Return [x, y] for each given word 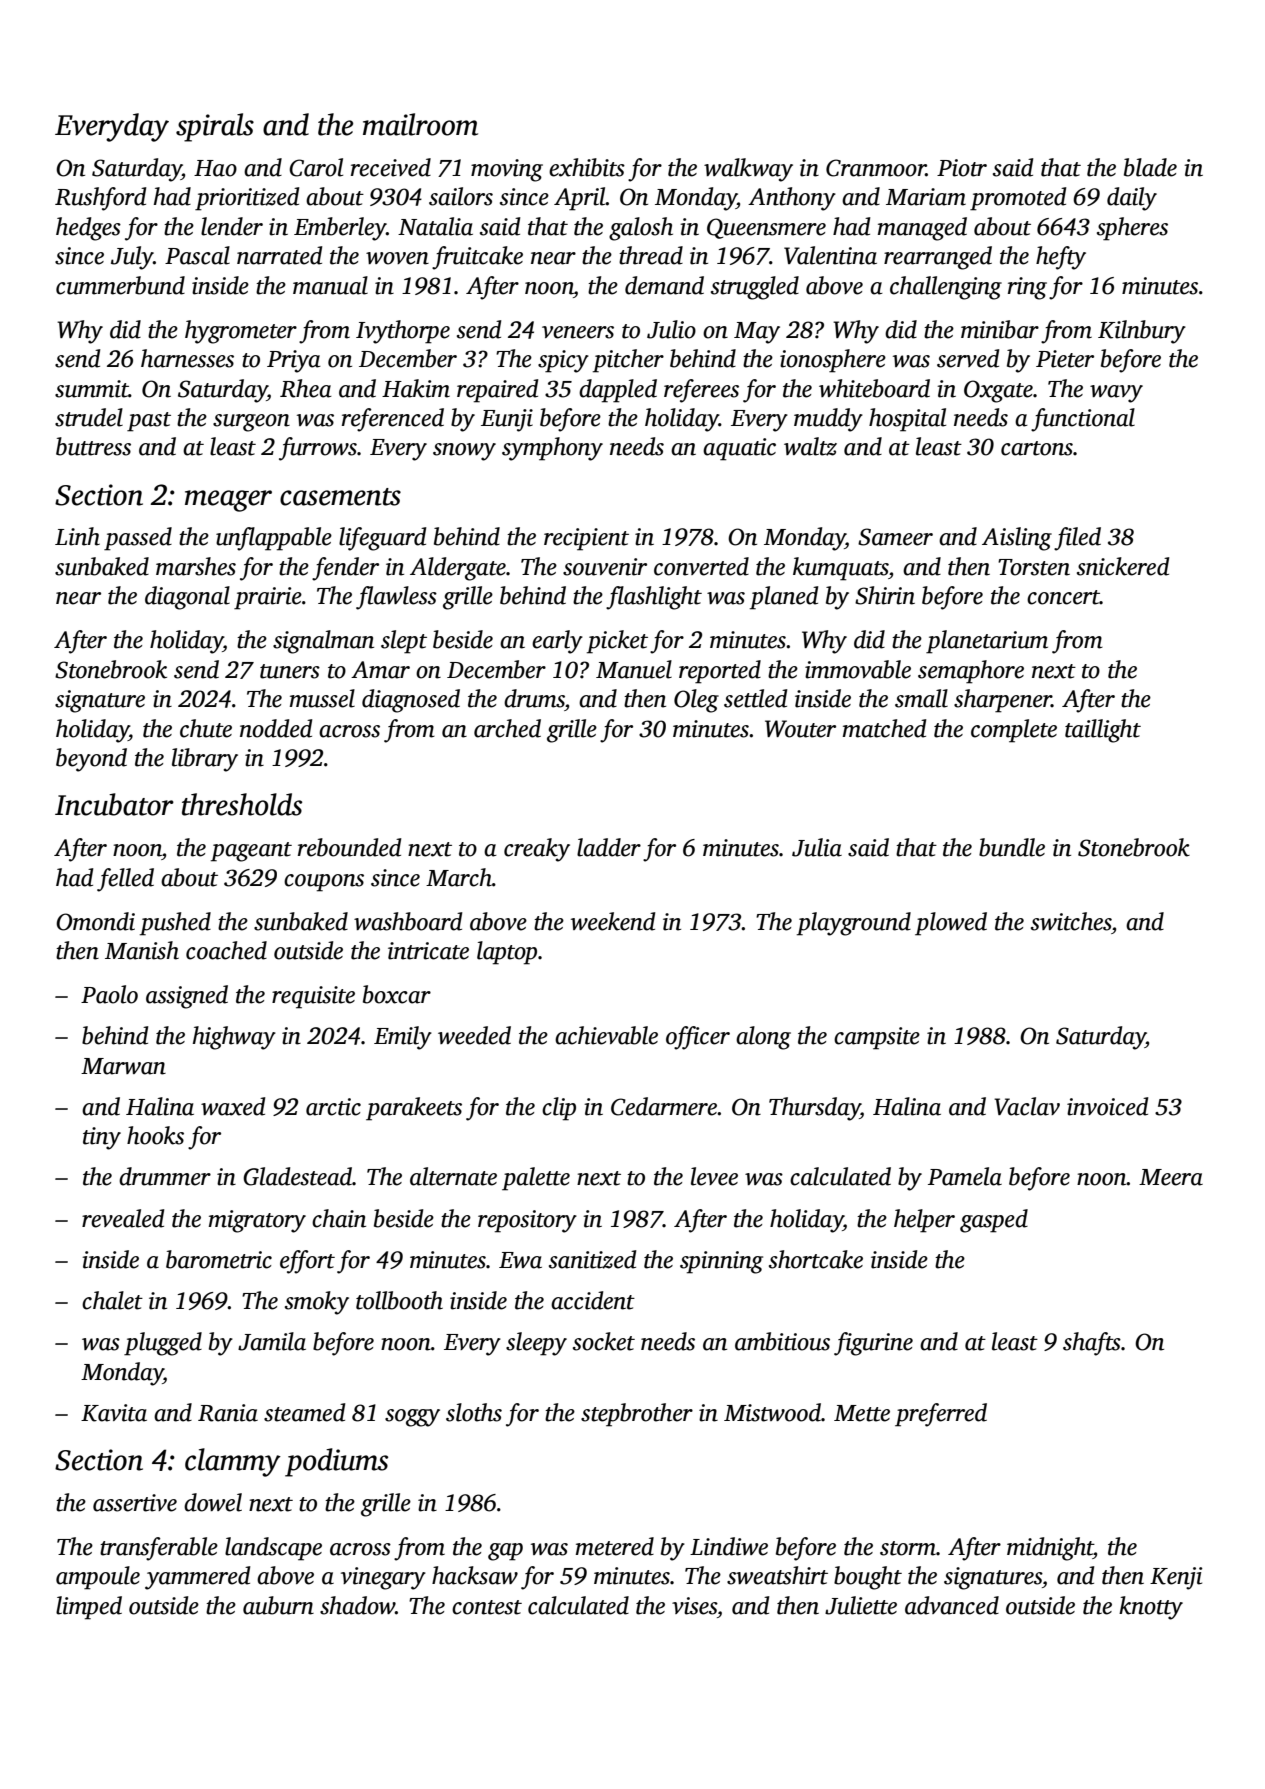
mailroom [420, 124]
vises [694, 1606]
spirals [215, 127]
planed [784, 598]
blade [1150, 167]
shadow [357, 1605]
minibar [1000, 329]
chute [206, 728]
